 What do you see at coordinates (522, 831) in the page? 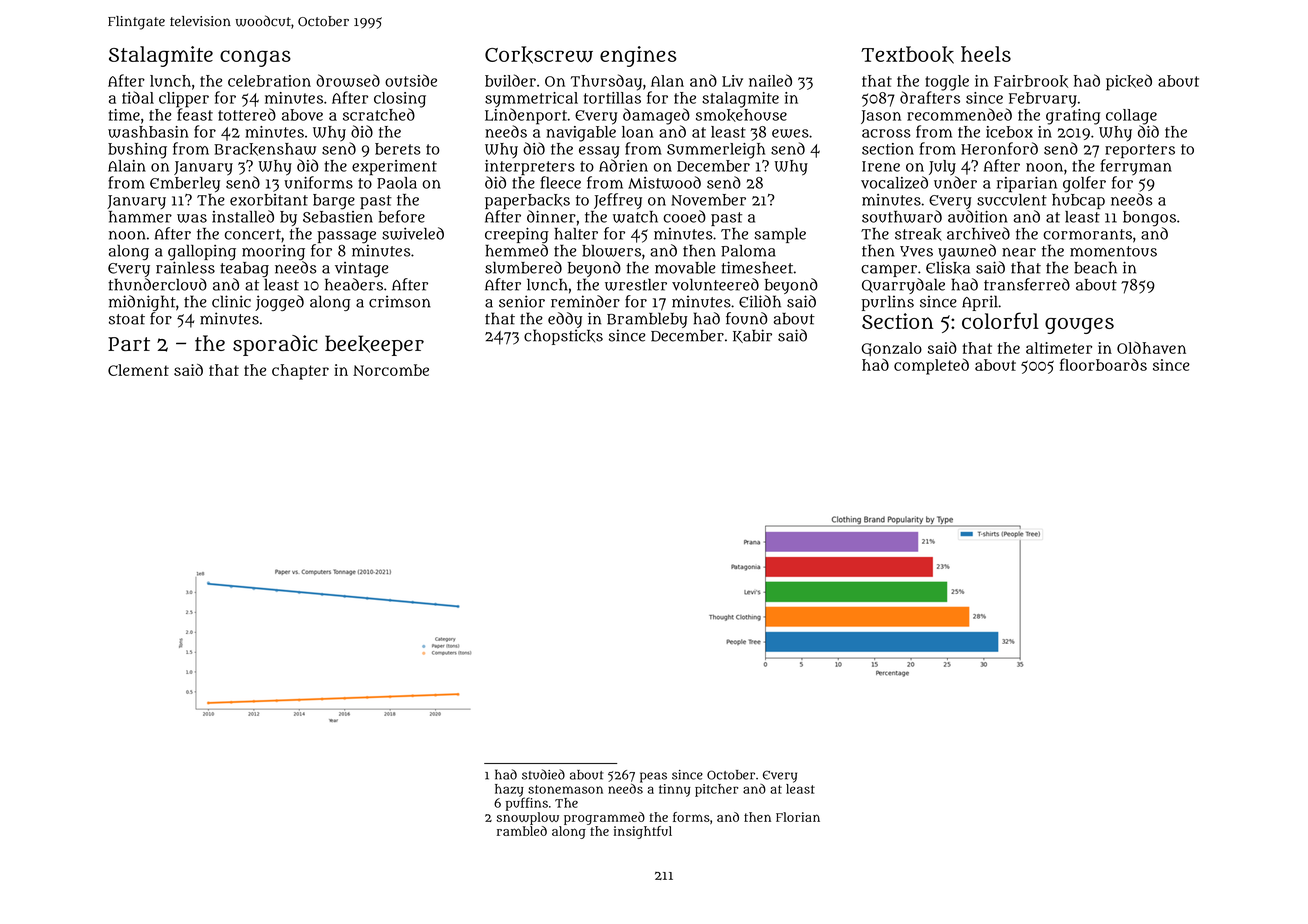
I see `rambled` at bounding box center [522, 831].
